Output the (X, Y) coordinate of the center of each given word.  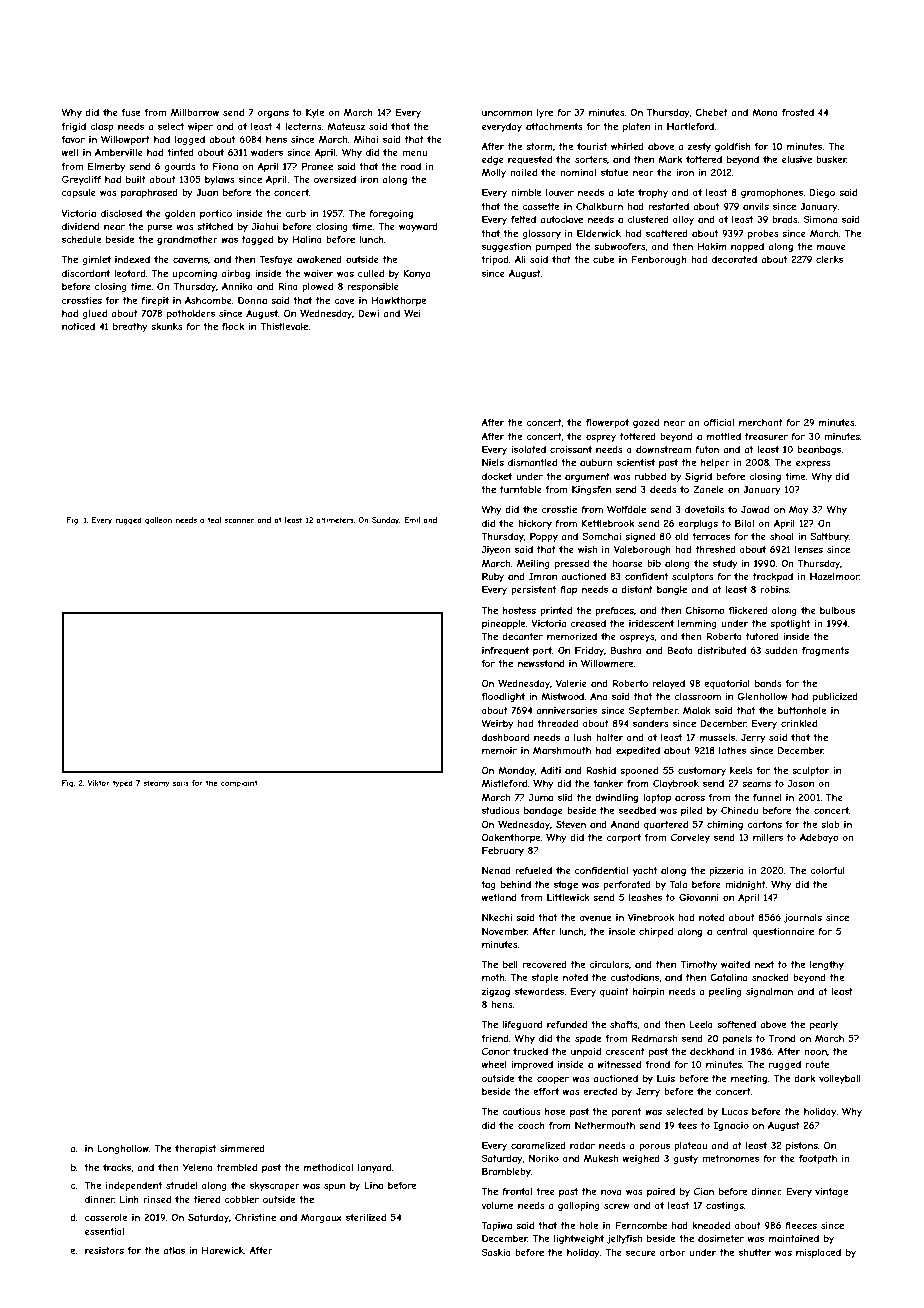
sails (181, 783)
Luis (666, 1078)
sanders (651, 723)
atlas (174, 1250)
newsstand (541, 663)
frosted (798, 112)
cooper (553, 1080)
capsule (79, 193)
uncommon (507, 113)
